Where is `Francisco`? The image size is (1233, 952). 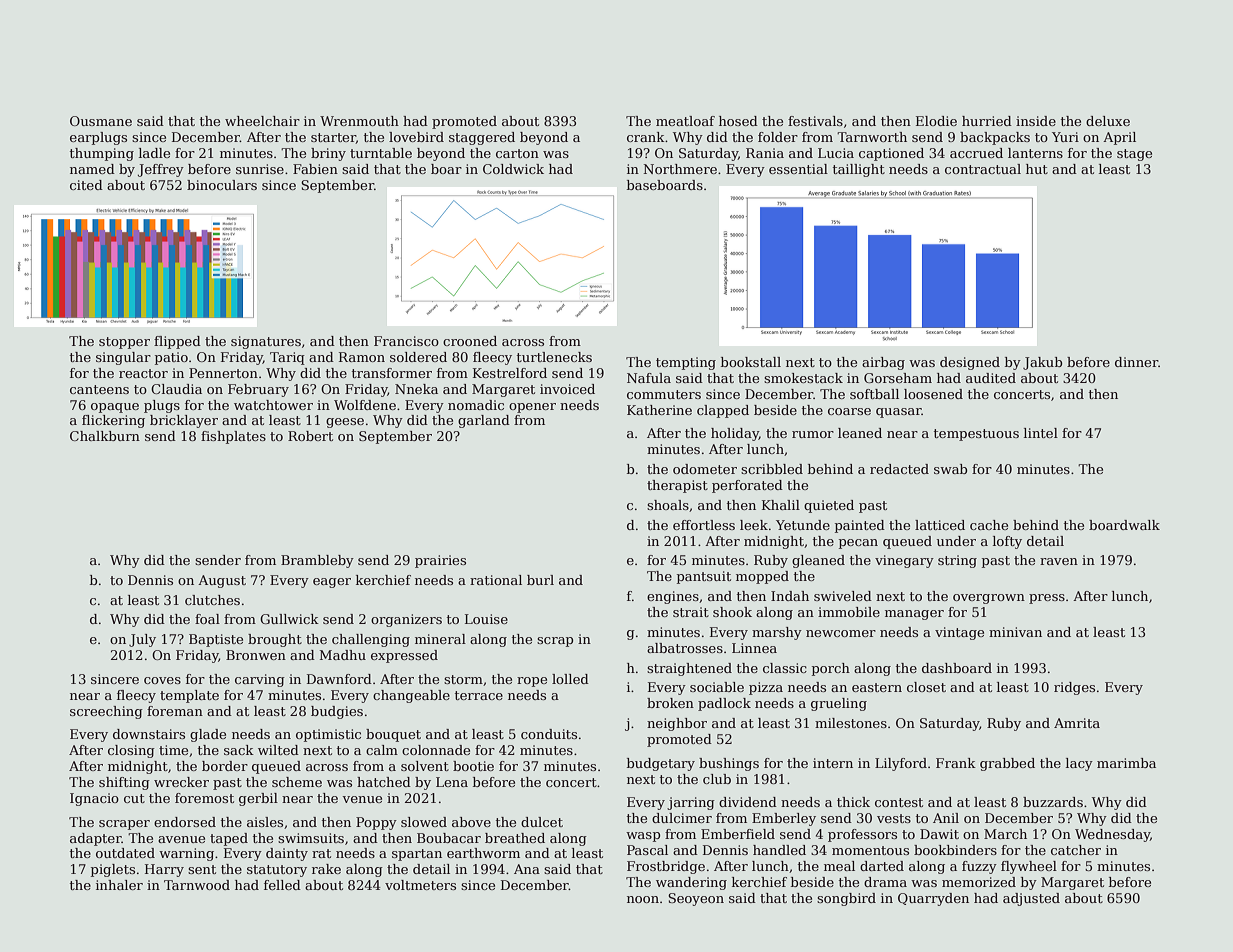 Francisco is located at coordinates (406, 341).
